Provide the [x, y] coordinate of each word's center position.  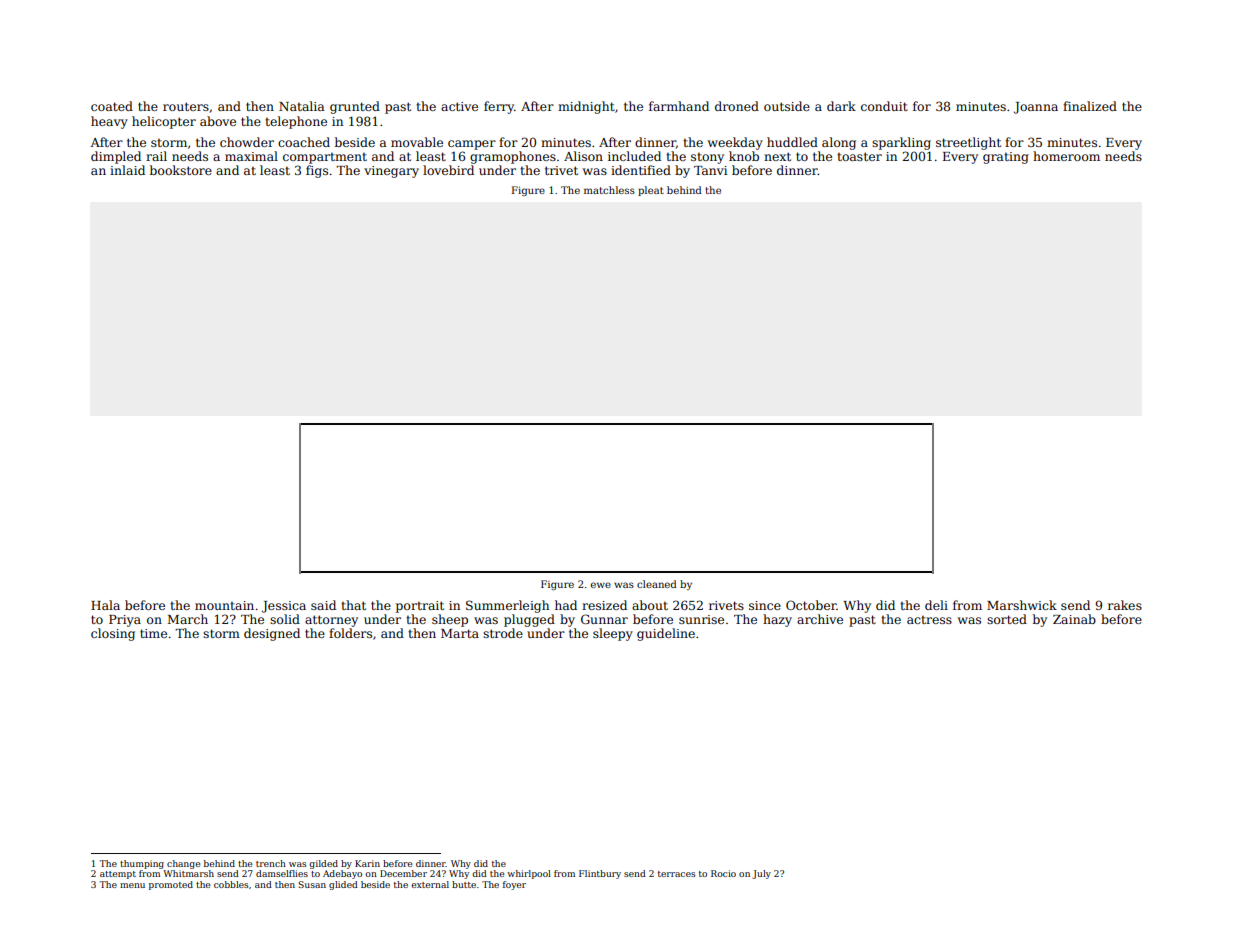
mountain [224, 605]
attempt [118, 875]
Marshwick [1022, 605]
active [459, 106]
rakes [1125, 605]
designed [272, 634]
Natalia [302, 106]
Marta [460, 633]
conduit [884, 106]
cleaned [657, 584]
